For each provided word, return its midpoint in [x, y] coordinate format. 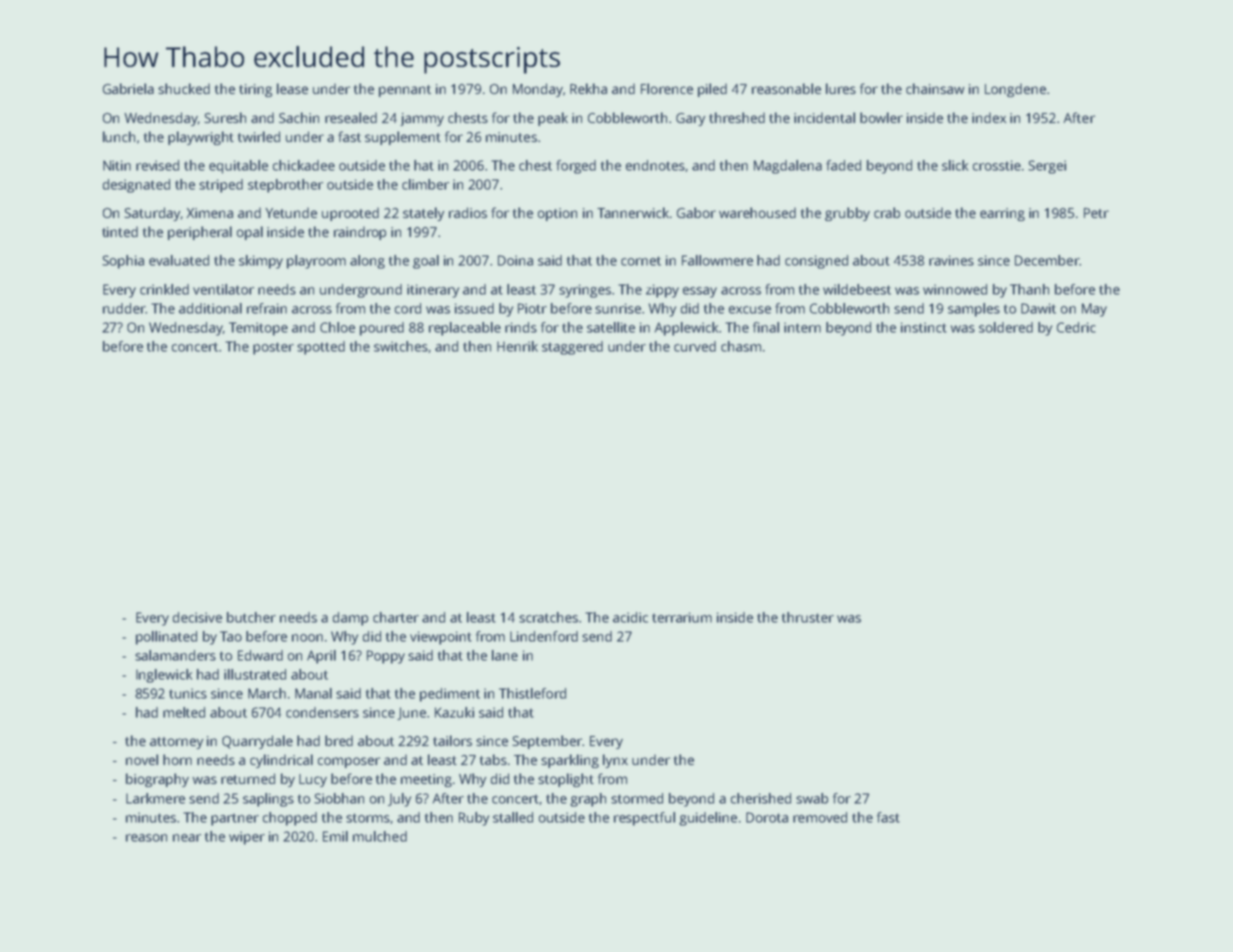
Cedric [1076, 327]
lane [505, 655]
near [187, 838]
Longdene [1015, 90]
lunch [119, 136]
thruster [808, 617]
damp [350, 619]
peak [553, 119]
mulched [380, 836]
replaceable [465, 329]
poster [273, 348]
